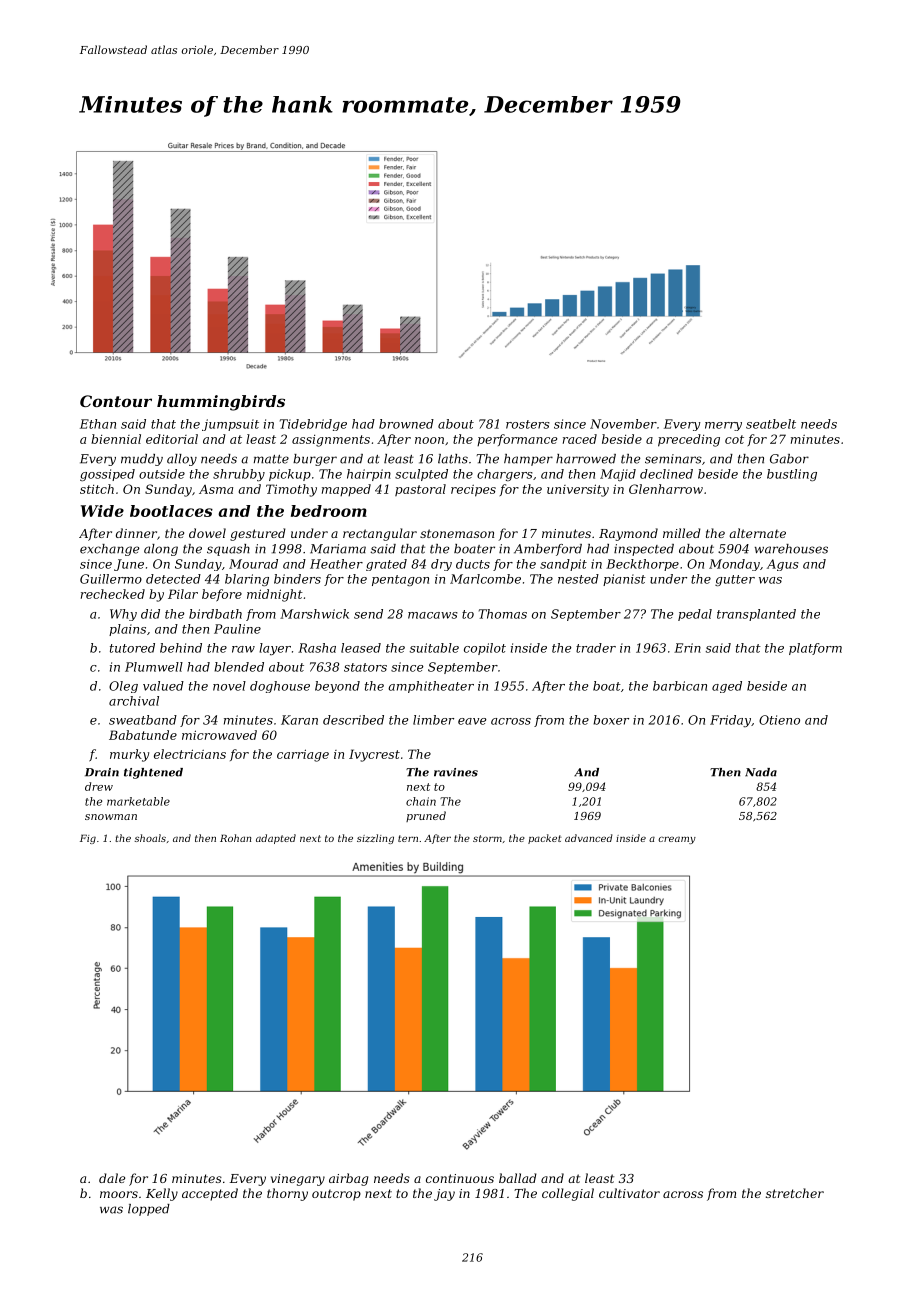  Describe the element at coordinates (795, 1193) in the screenshot. I see `stretcher` at that location.
